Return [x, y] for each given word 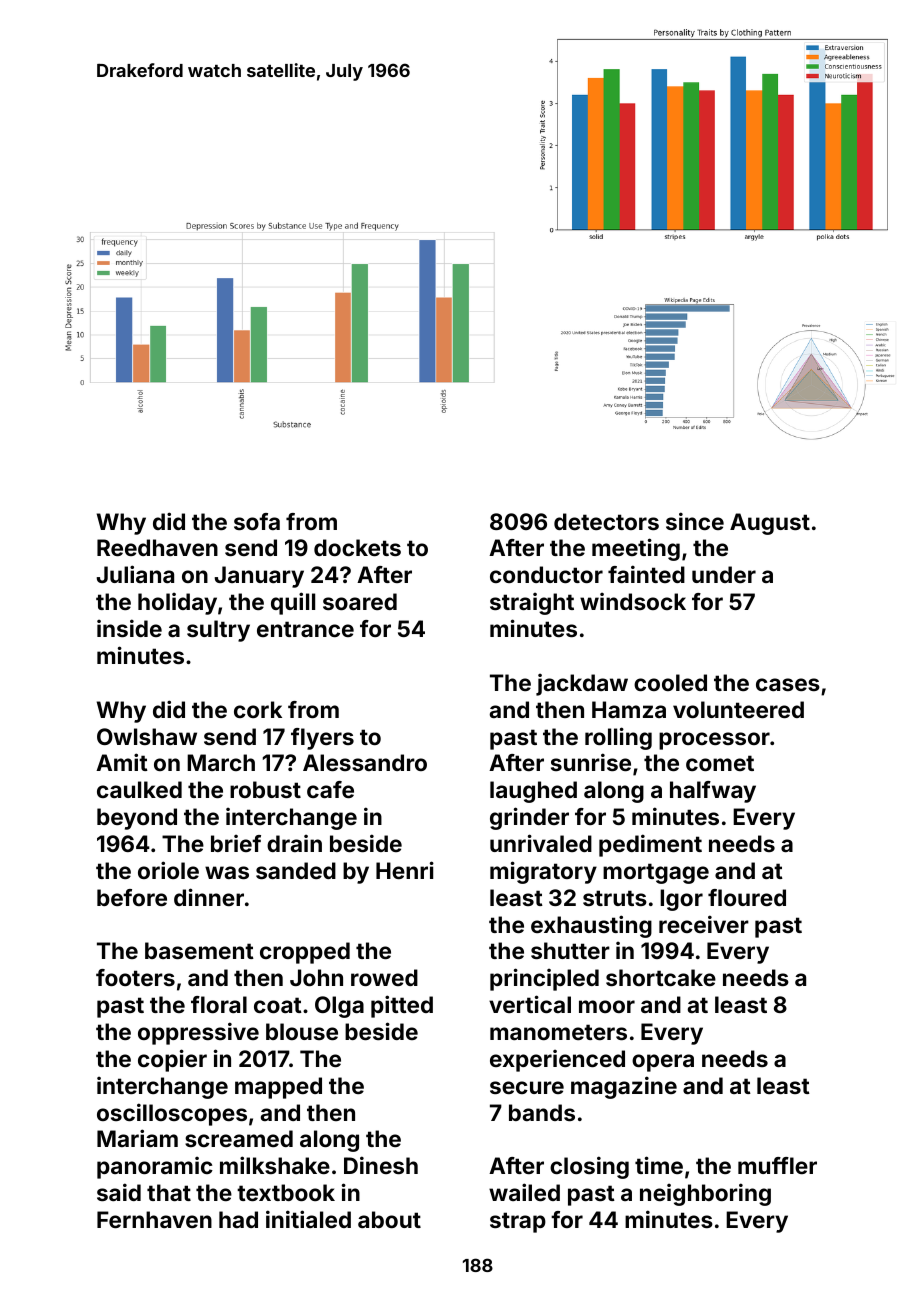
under [724, 574]
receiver [704, 924]
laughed [533, 792]
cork [258, 709]
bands [542, 1112]
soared [360, 601]
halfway [713, 792]
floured [747, 897]
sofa [257, 521]
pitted [402, 1006]
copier [172, 1060]
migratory [543, 872]
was [227, 872]
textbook [286, 1192]
